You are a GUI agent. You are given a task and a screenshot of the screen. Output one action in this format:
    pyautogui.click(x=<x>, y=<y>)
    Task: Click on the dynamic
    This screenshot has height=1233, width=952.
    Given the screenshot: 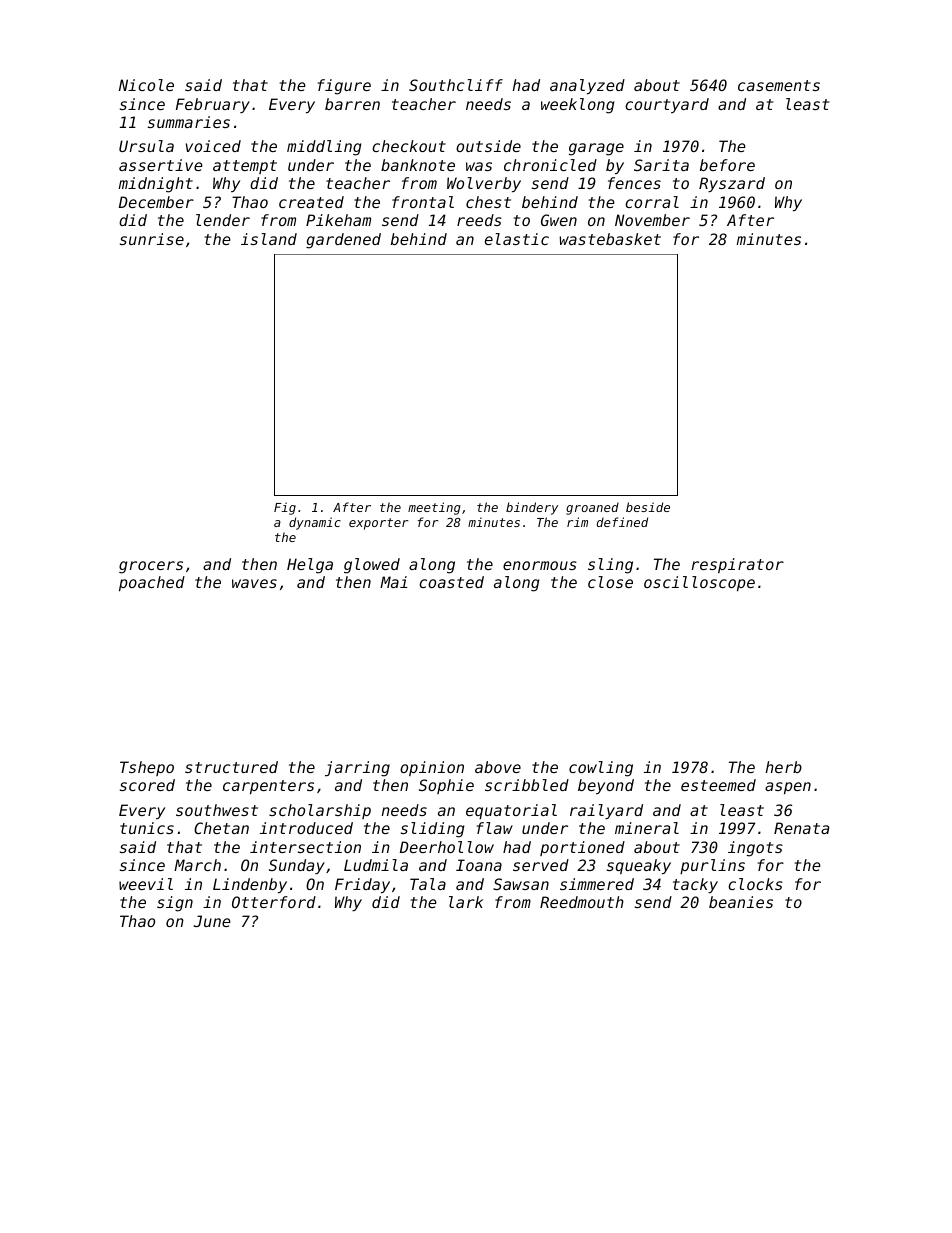 What is the action you would take?
    pyautogui.click(x=315, y=523)
